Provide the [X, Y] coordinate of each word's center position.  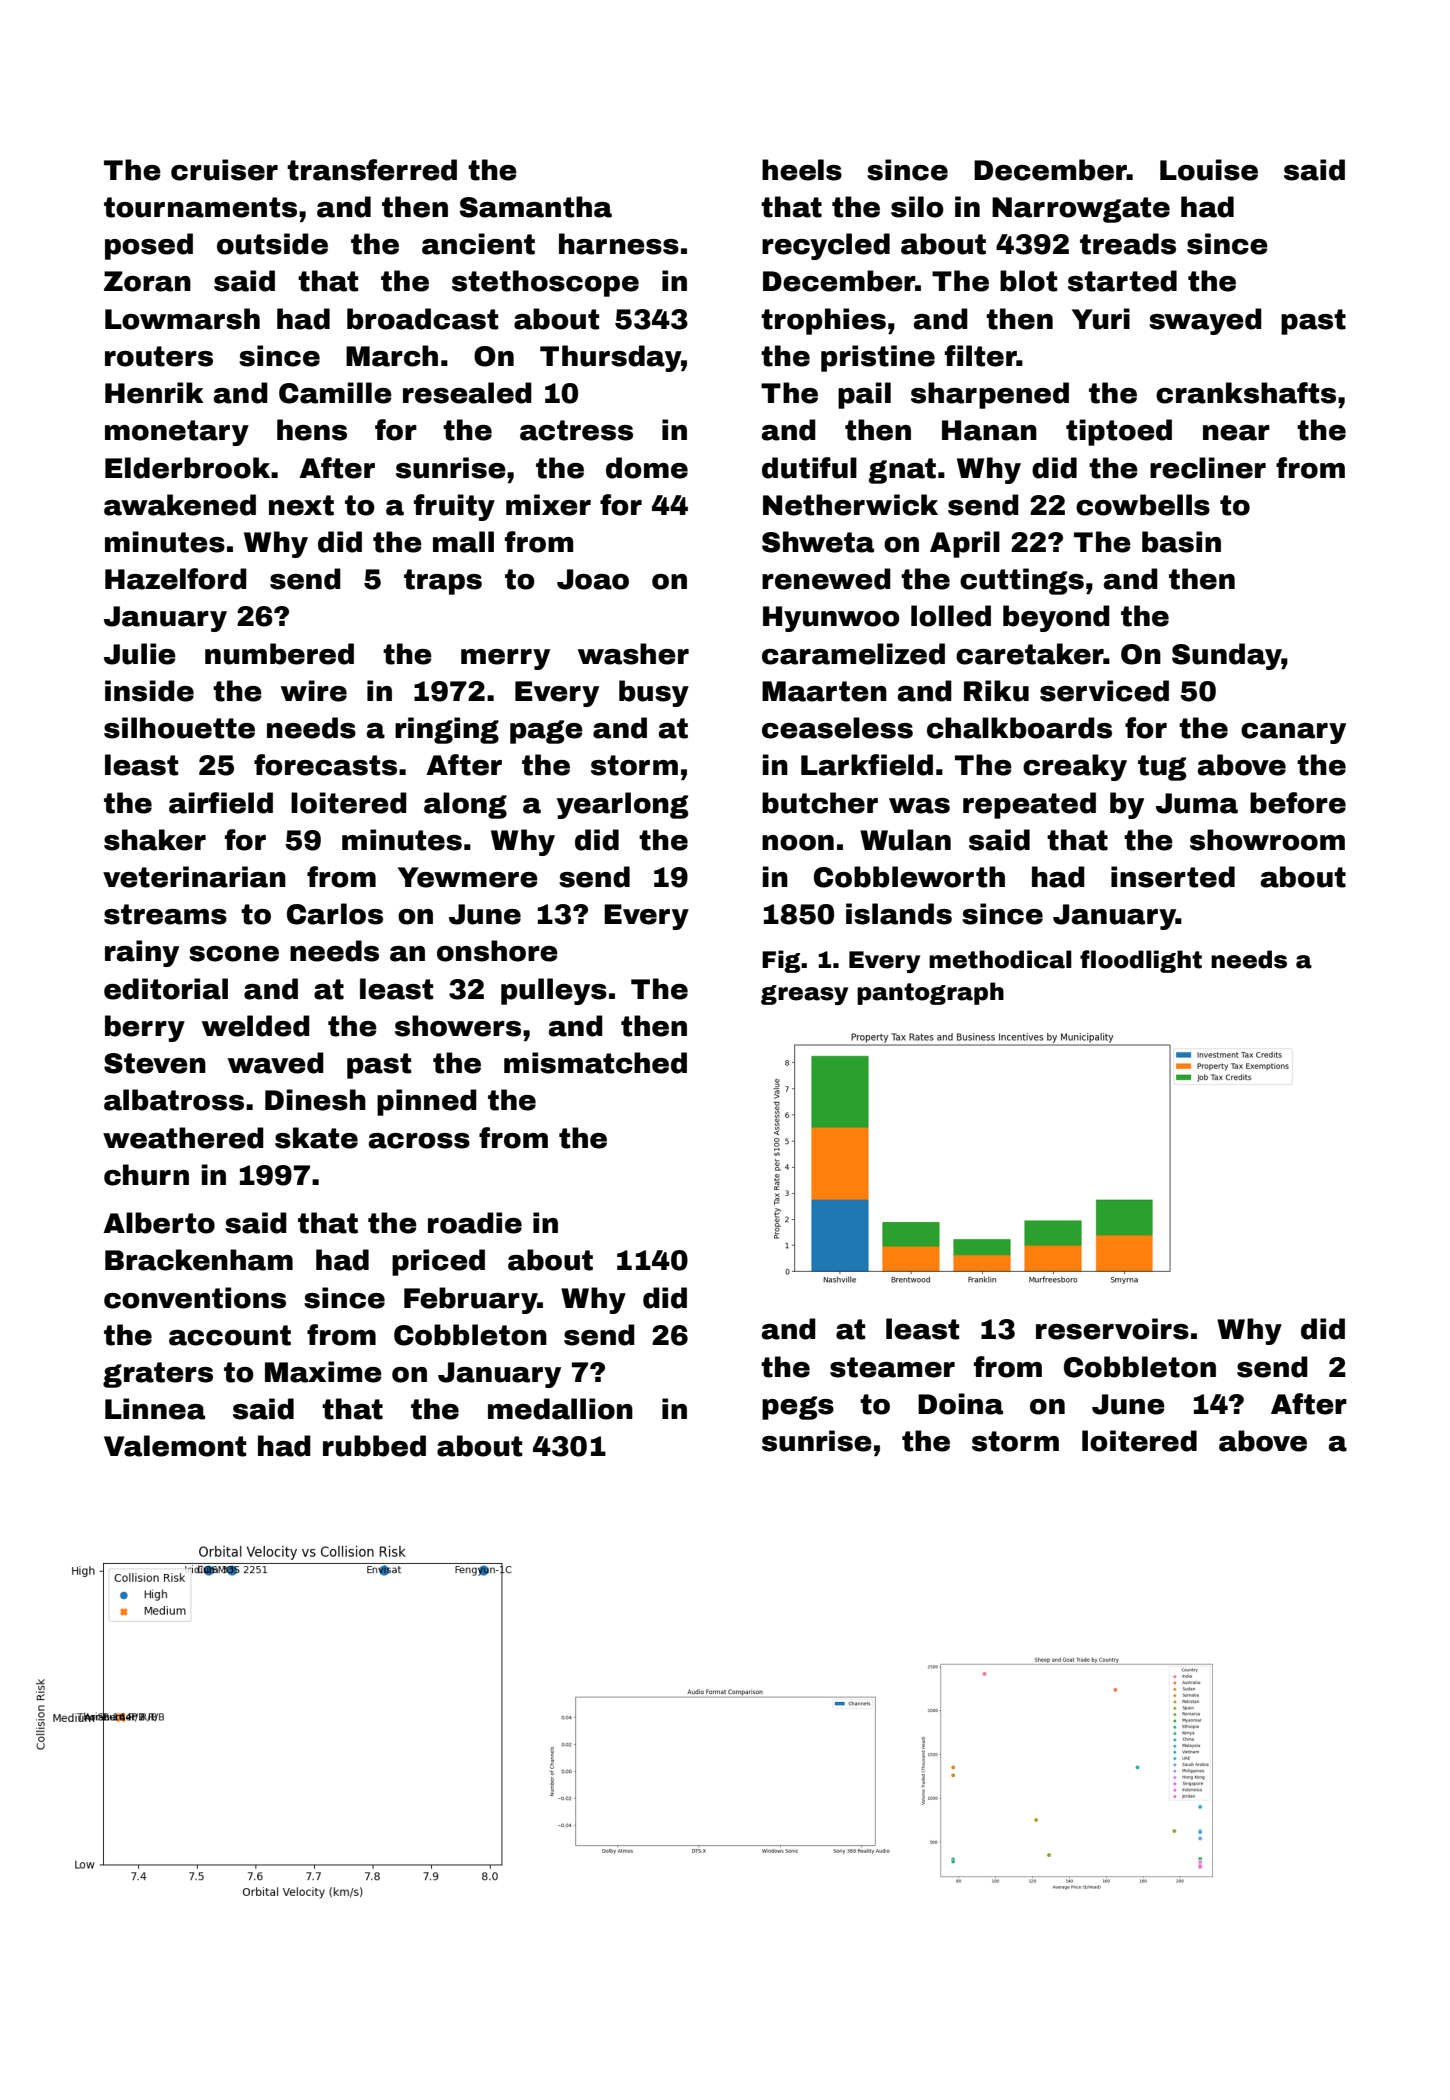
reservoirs [1112, 1329]
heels [802, 170]
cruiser [224, 170]
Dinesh [315, 1100]
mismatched [595, 1063]
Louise [1209, 170]
